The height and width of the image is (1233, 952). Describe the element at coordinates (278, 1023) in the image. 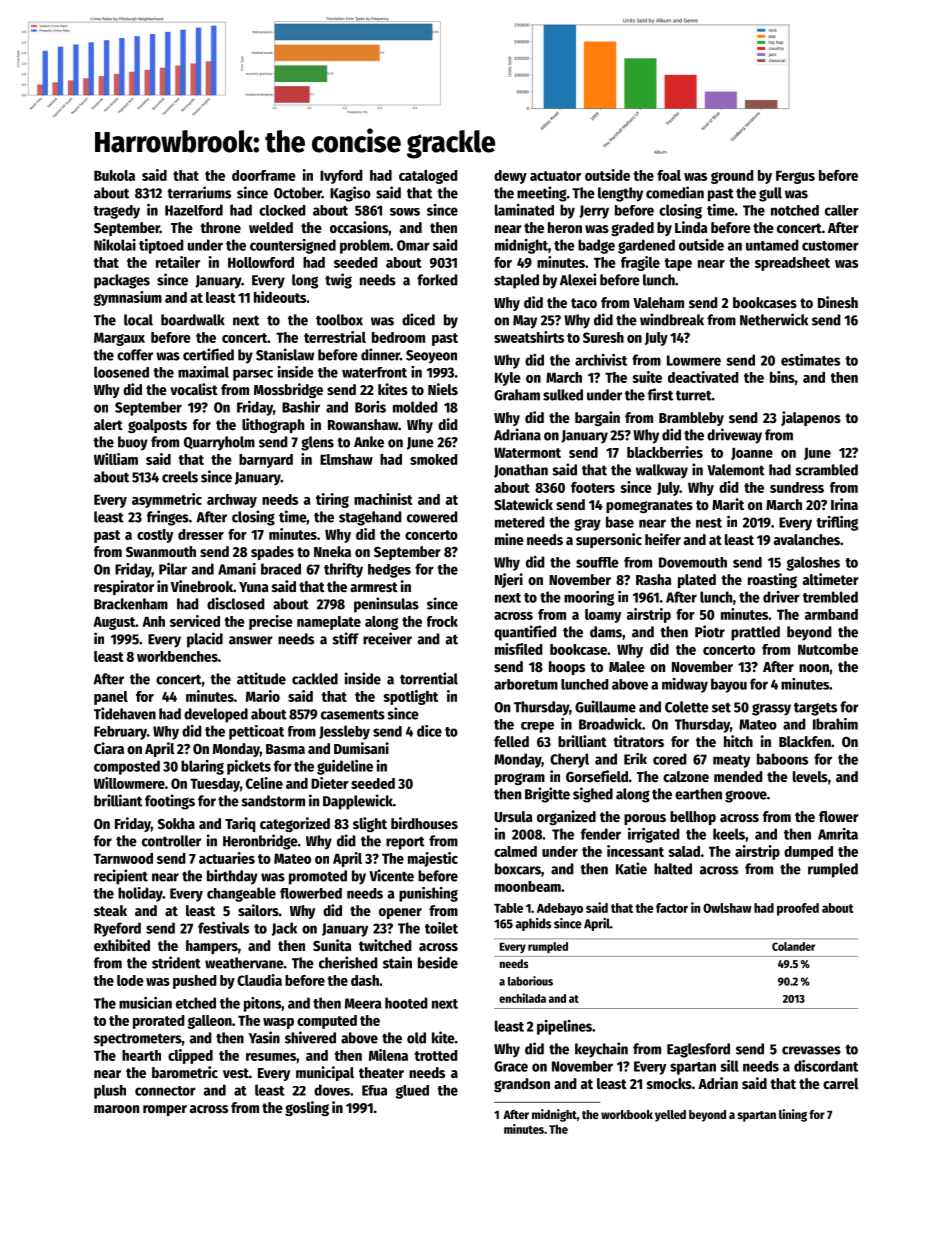

I see `wasp` at that location.
